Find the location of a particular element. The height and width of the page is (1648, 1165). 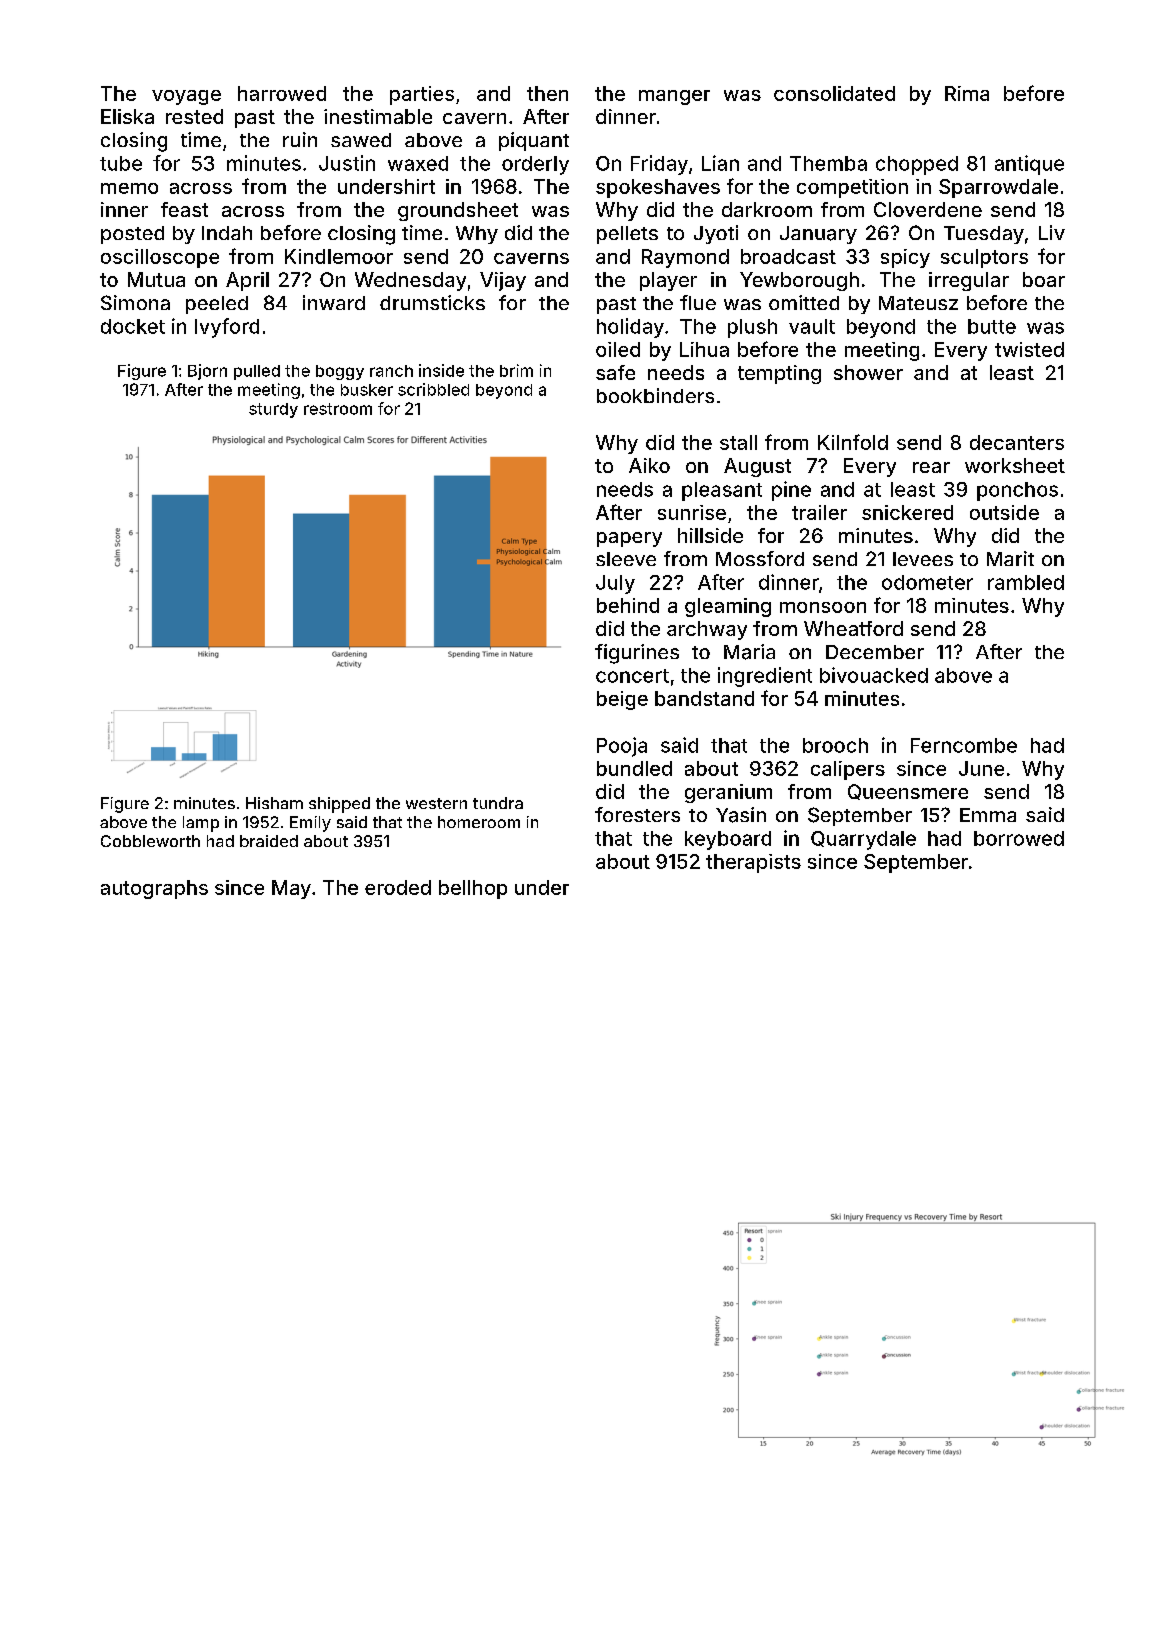

rambled is located at coordinates (1026, 582).
